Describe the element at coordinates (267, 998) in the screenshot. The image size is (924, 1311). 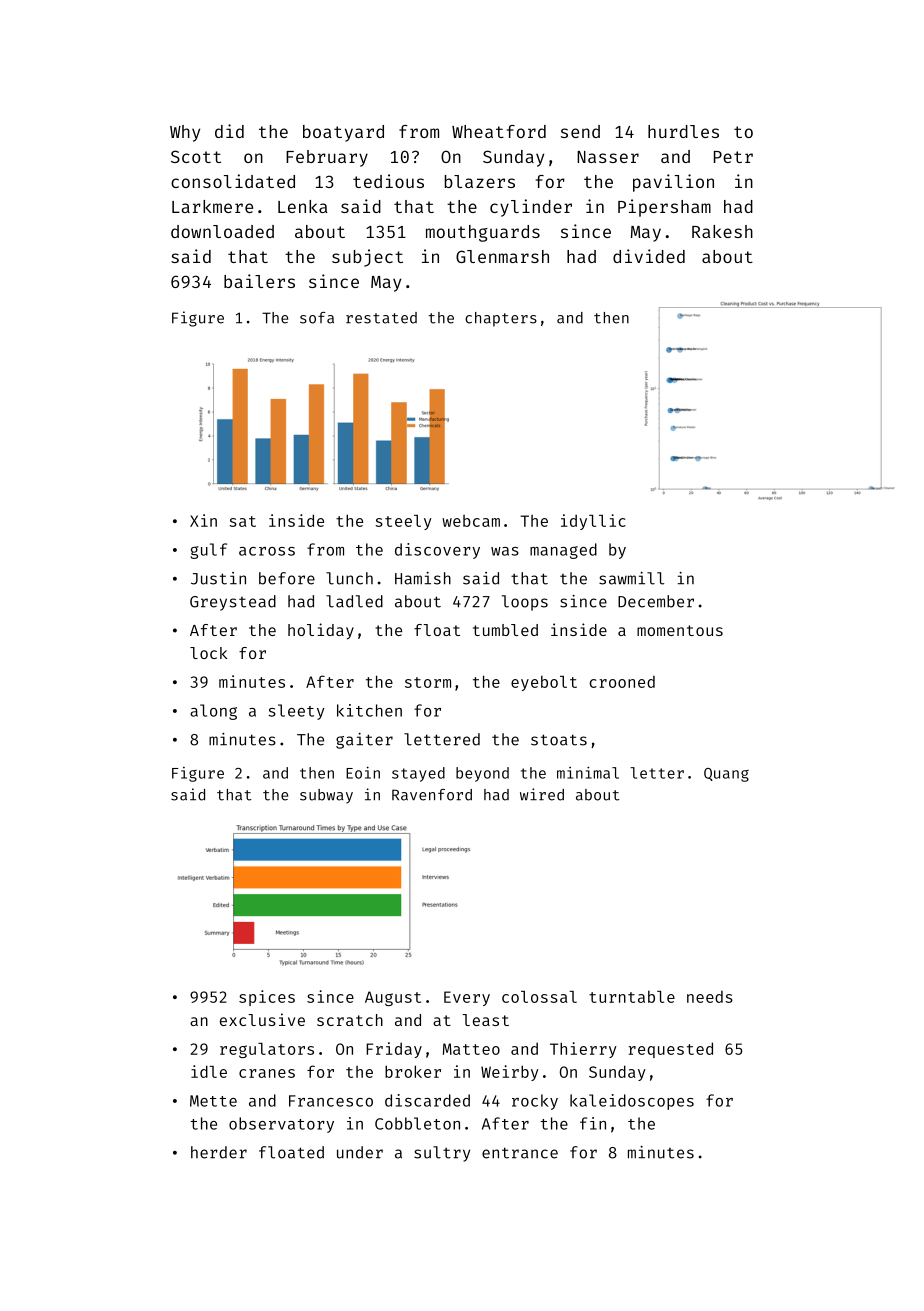
I see `spices` at that location.
